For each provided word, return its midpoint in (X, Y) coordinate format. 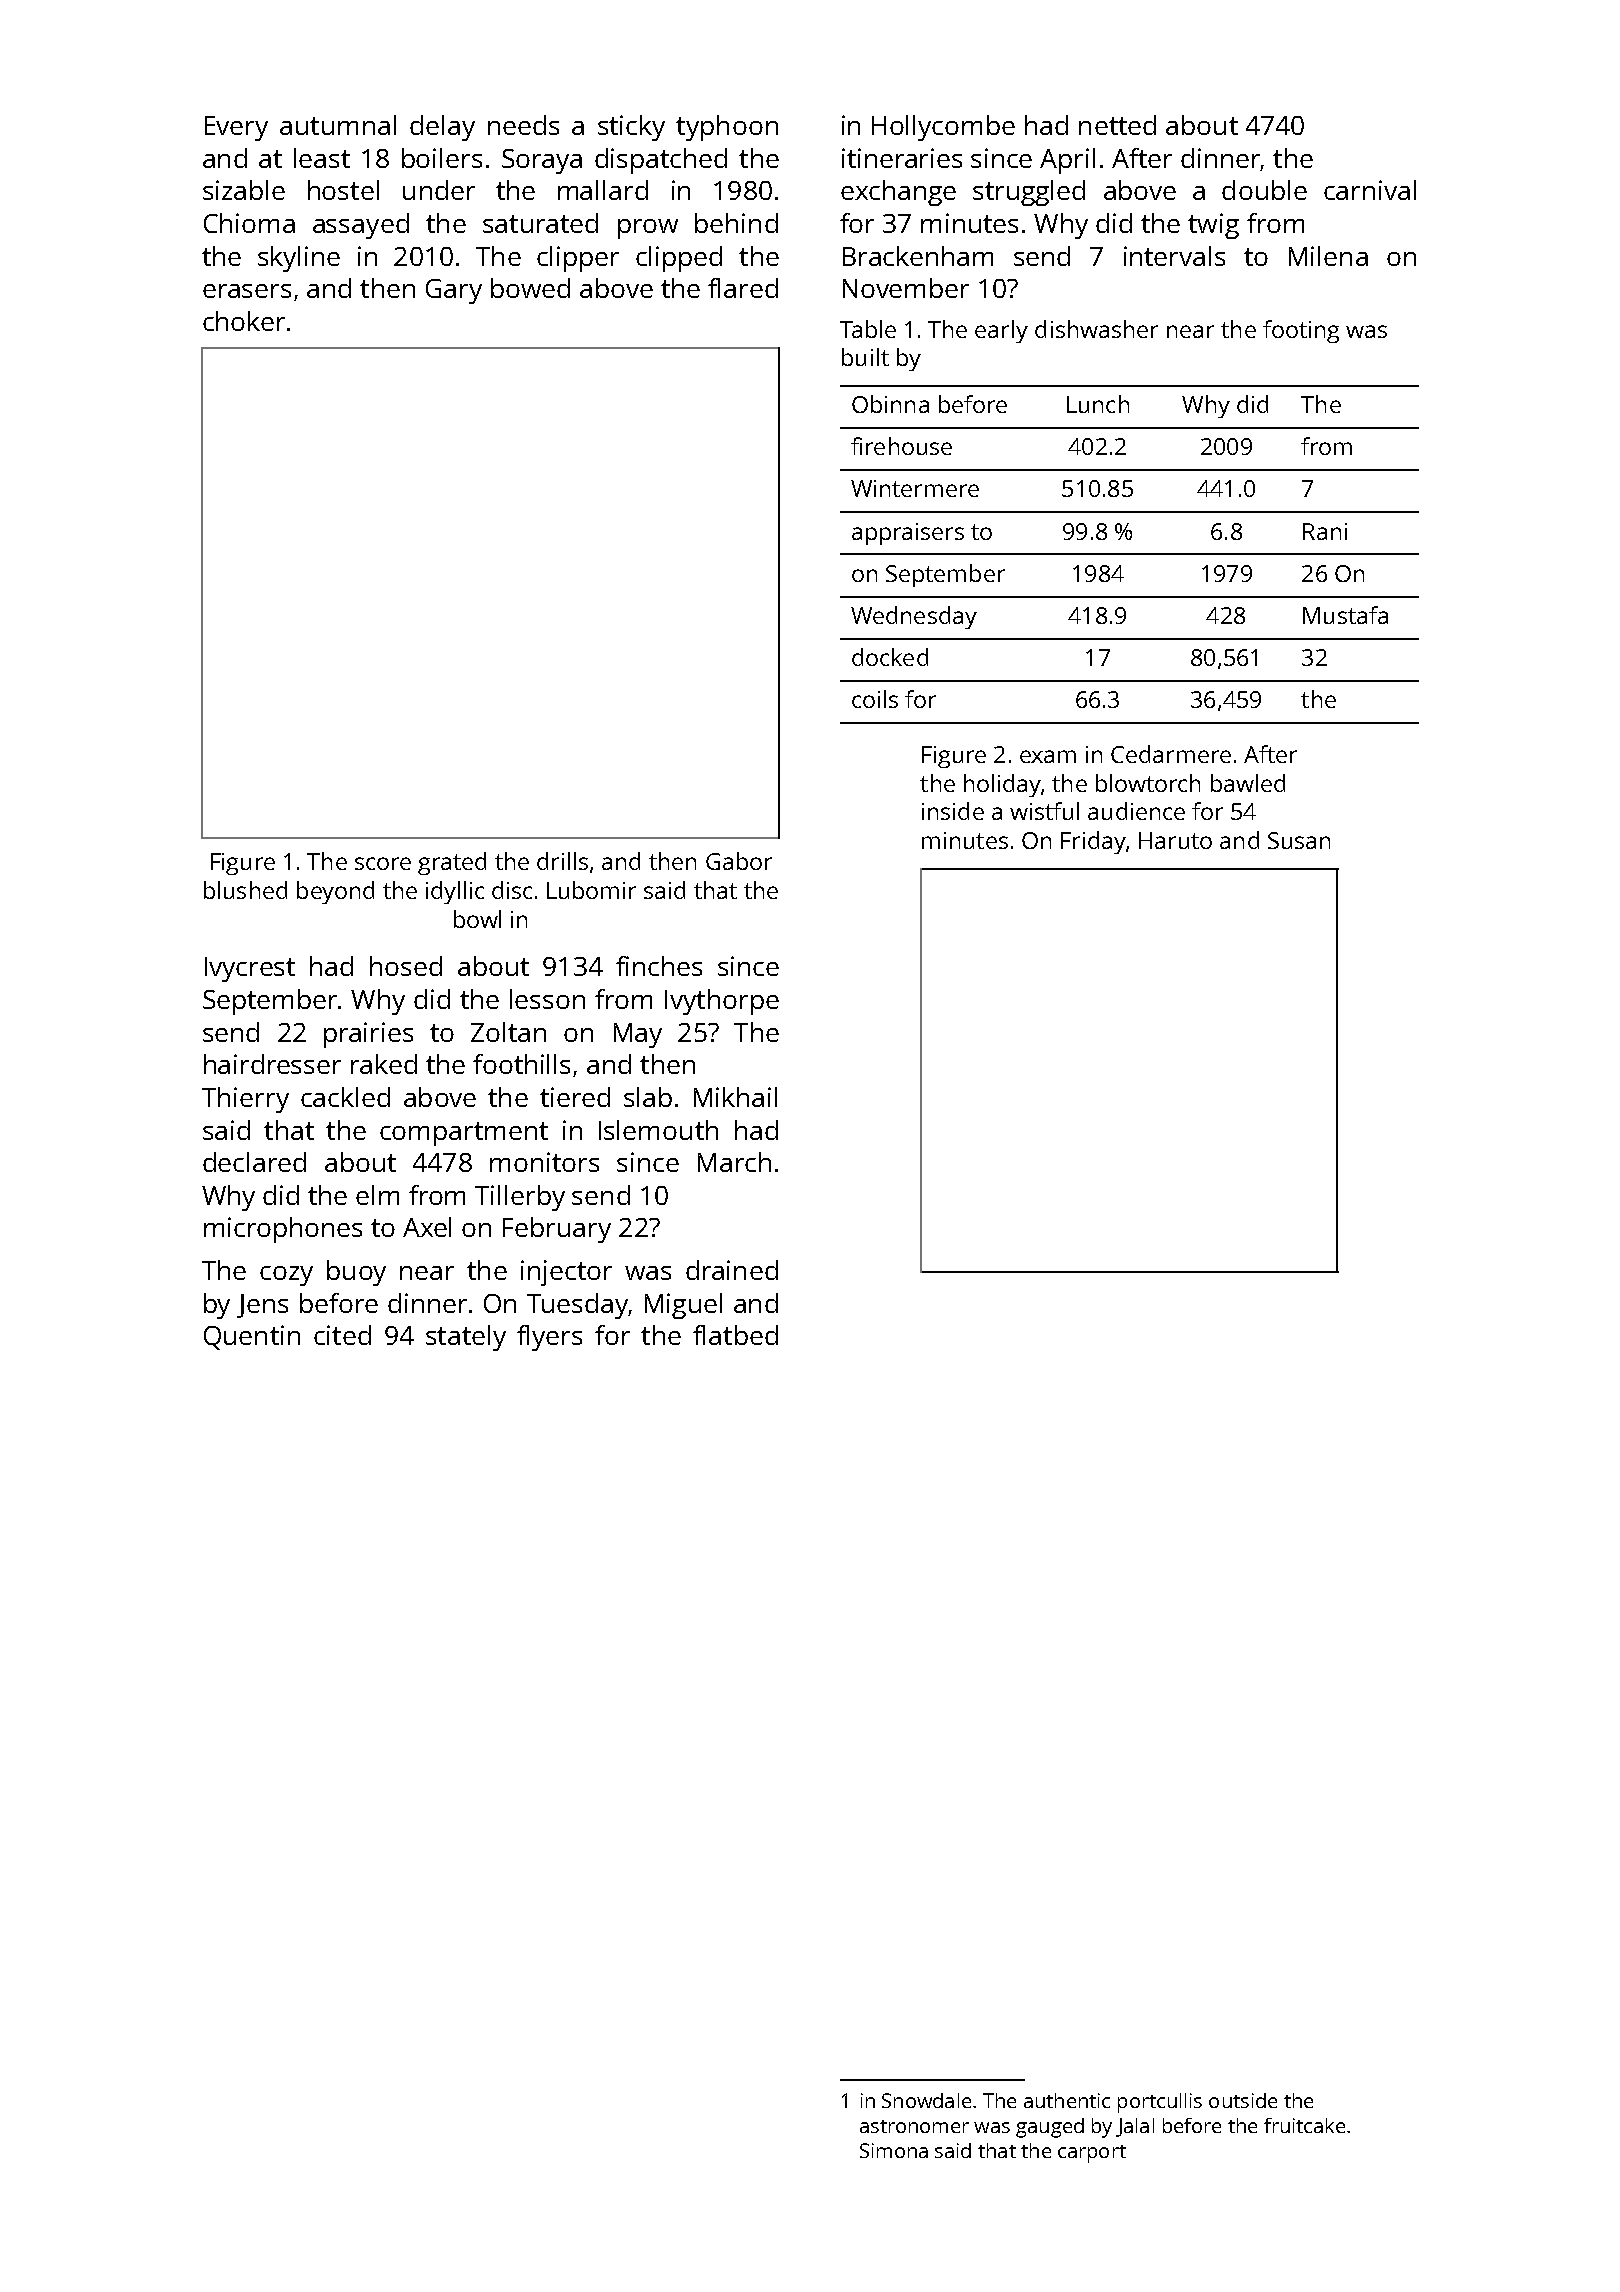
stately (466, 1338)
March (734, 1162)
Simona (894, 2150)
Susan (1299, 840)
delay (442, 128)
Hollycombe (943, 128)
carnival (1370, 190)
